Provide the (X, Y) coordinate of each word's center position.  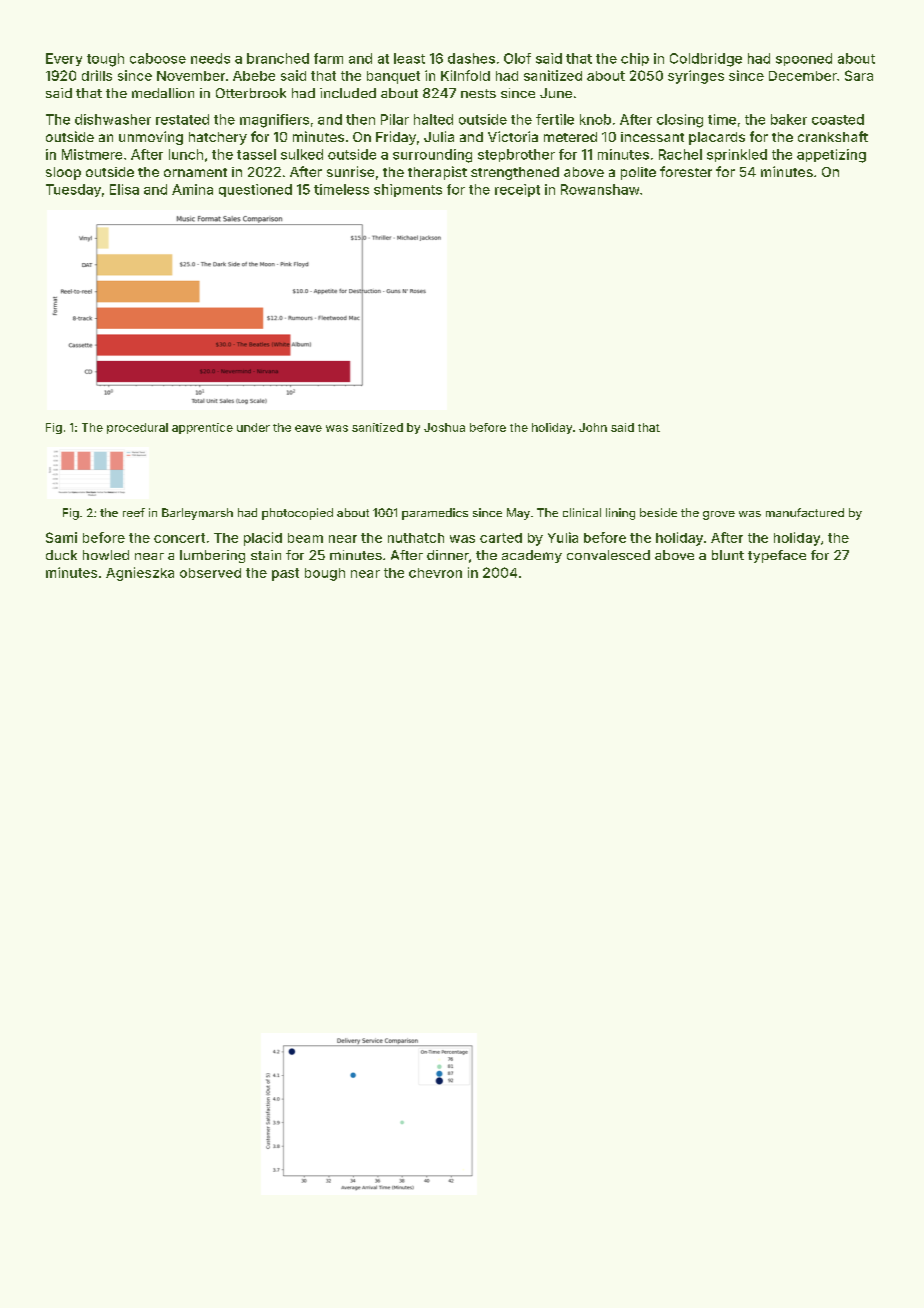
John (593, 427)
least (409, 58)
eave (308, 428)
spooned (804, 59)
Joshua (444, 427)
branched (278, 58)
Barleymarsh (197, 514)
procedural (137, 428)
